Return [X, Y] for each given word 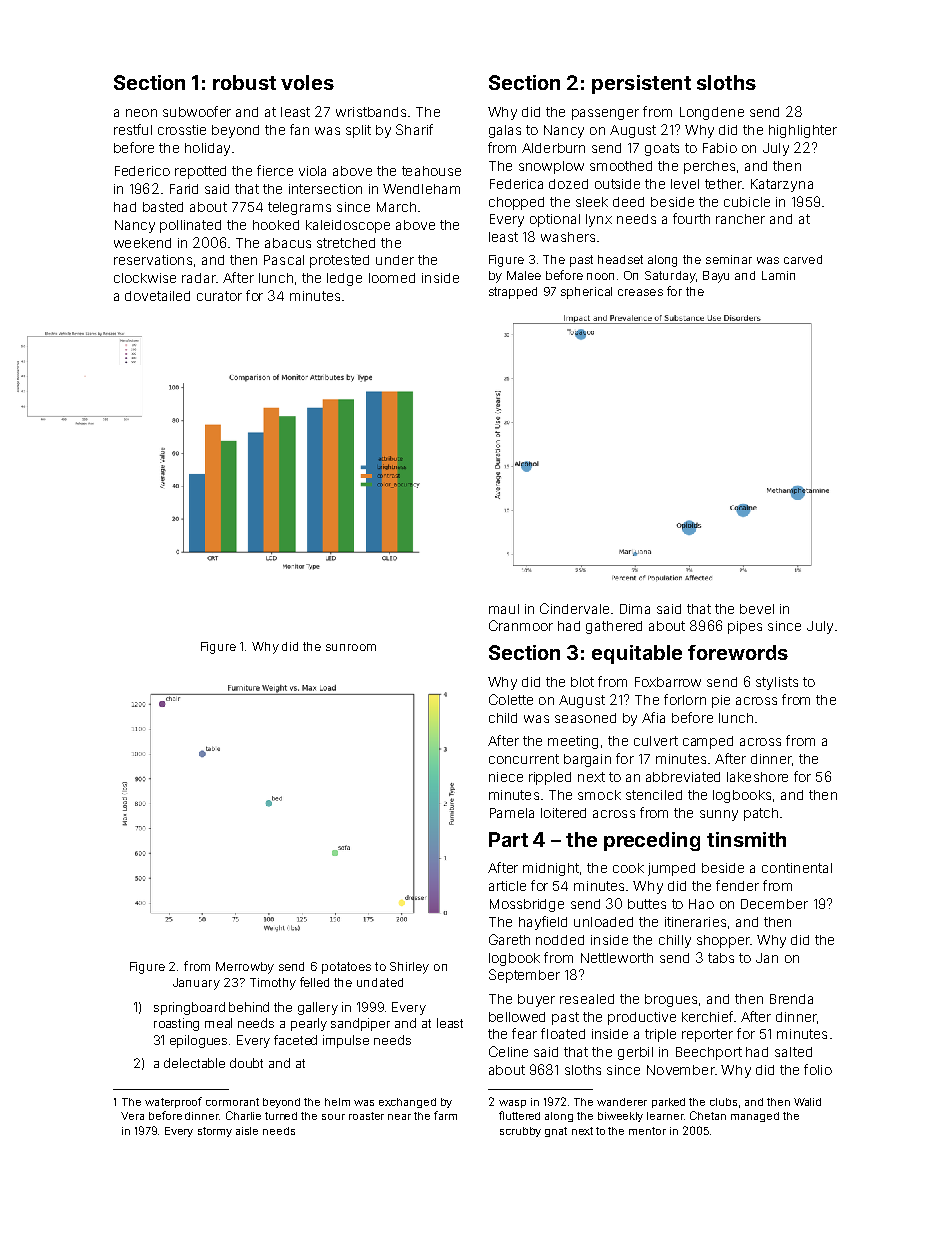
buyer [536, 1000]
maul [504, 609]
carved [803, 259]
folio [818, 1069]
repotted [200, 172]
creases [640, 292]
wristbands [371, 112]
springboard [189, 1008]
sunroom [351, 647]
